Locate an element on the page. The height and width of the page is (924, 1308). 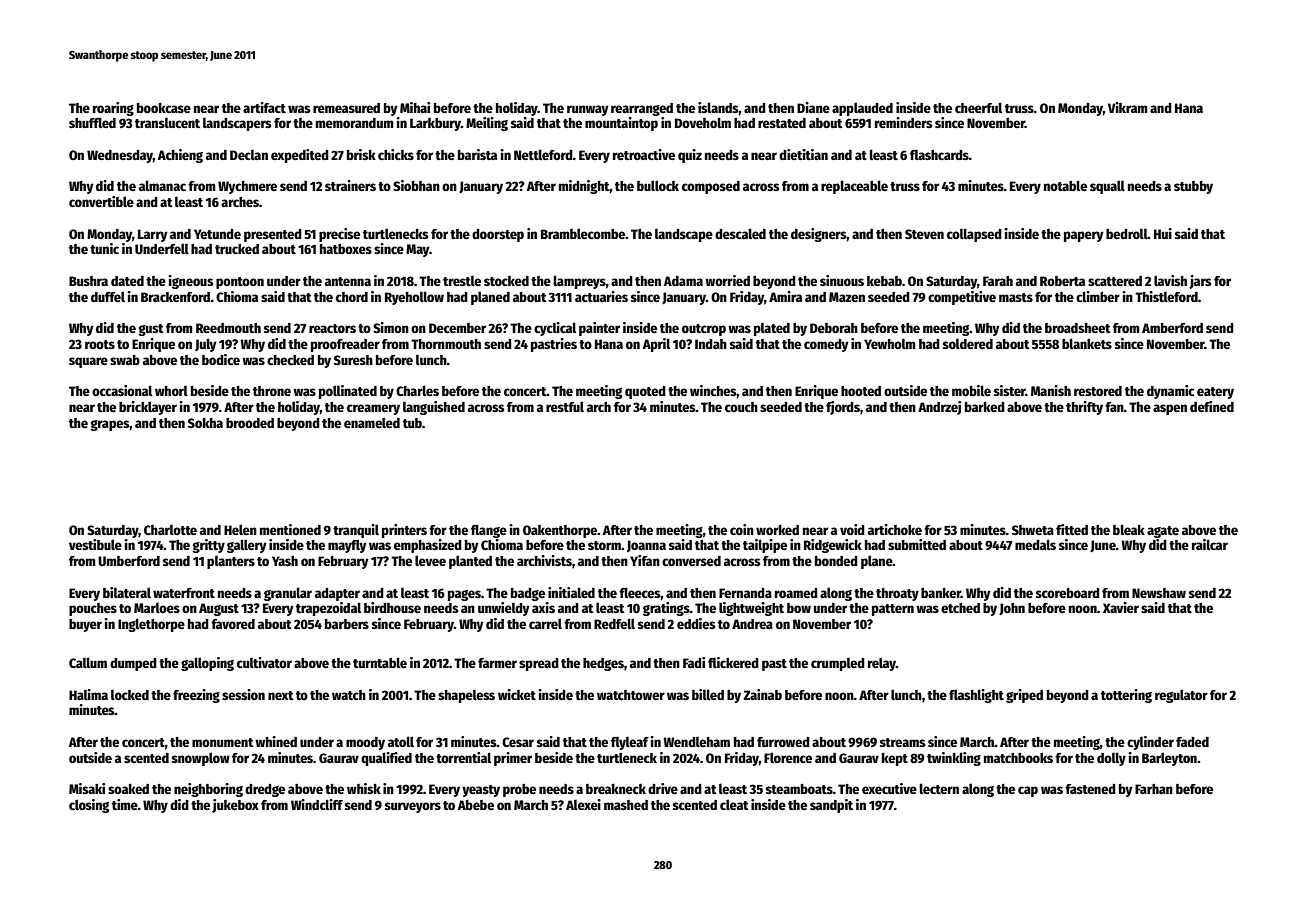
regulator is located at coordinates (1181, 696).
